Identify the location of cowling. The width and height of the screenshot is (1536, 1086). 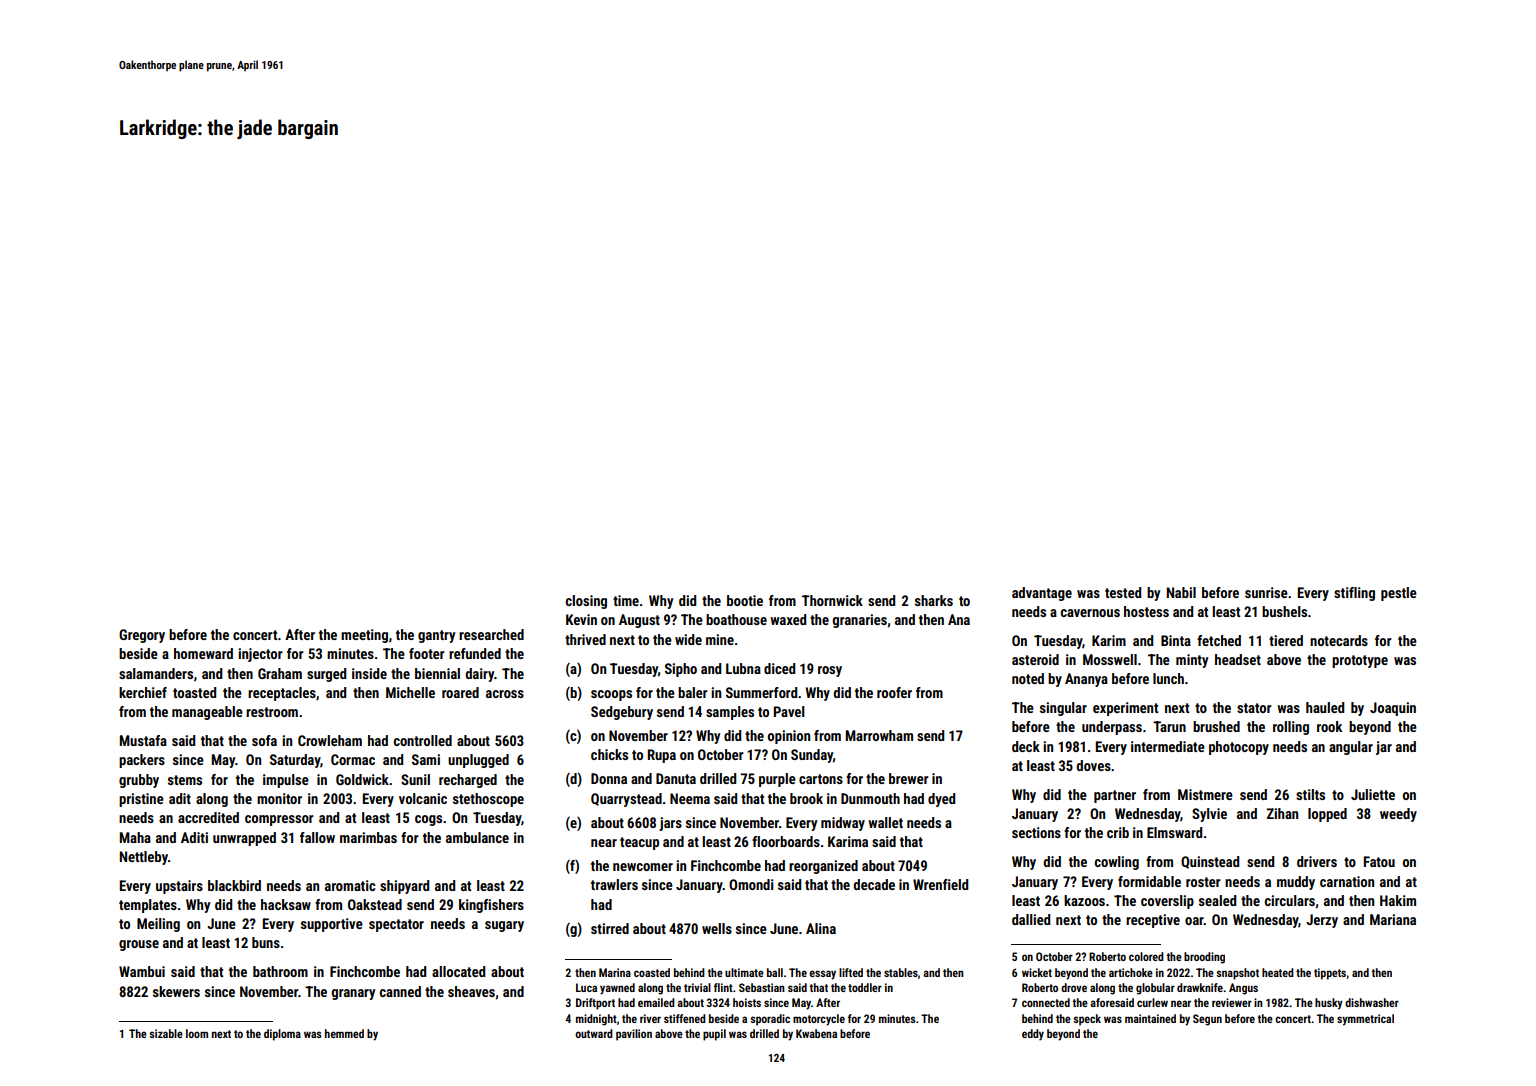
(1117, 863).
